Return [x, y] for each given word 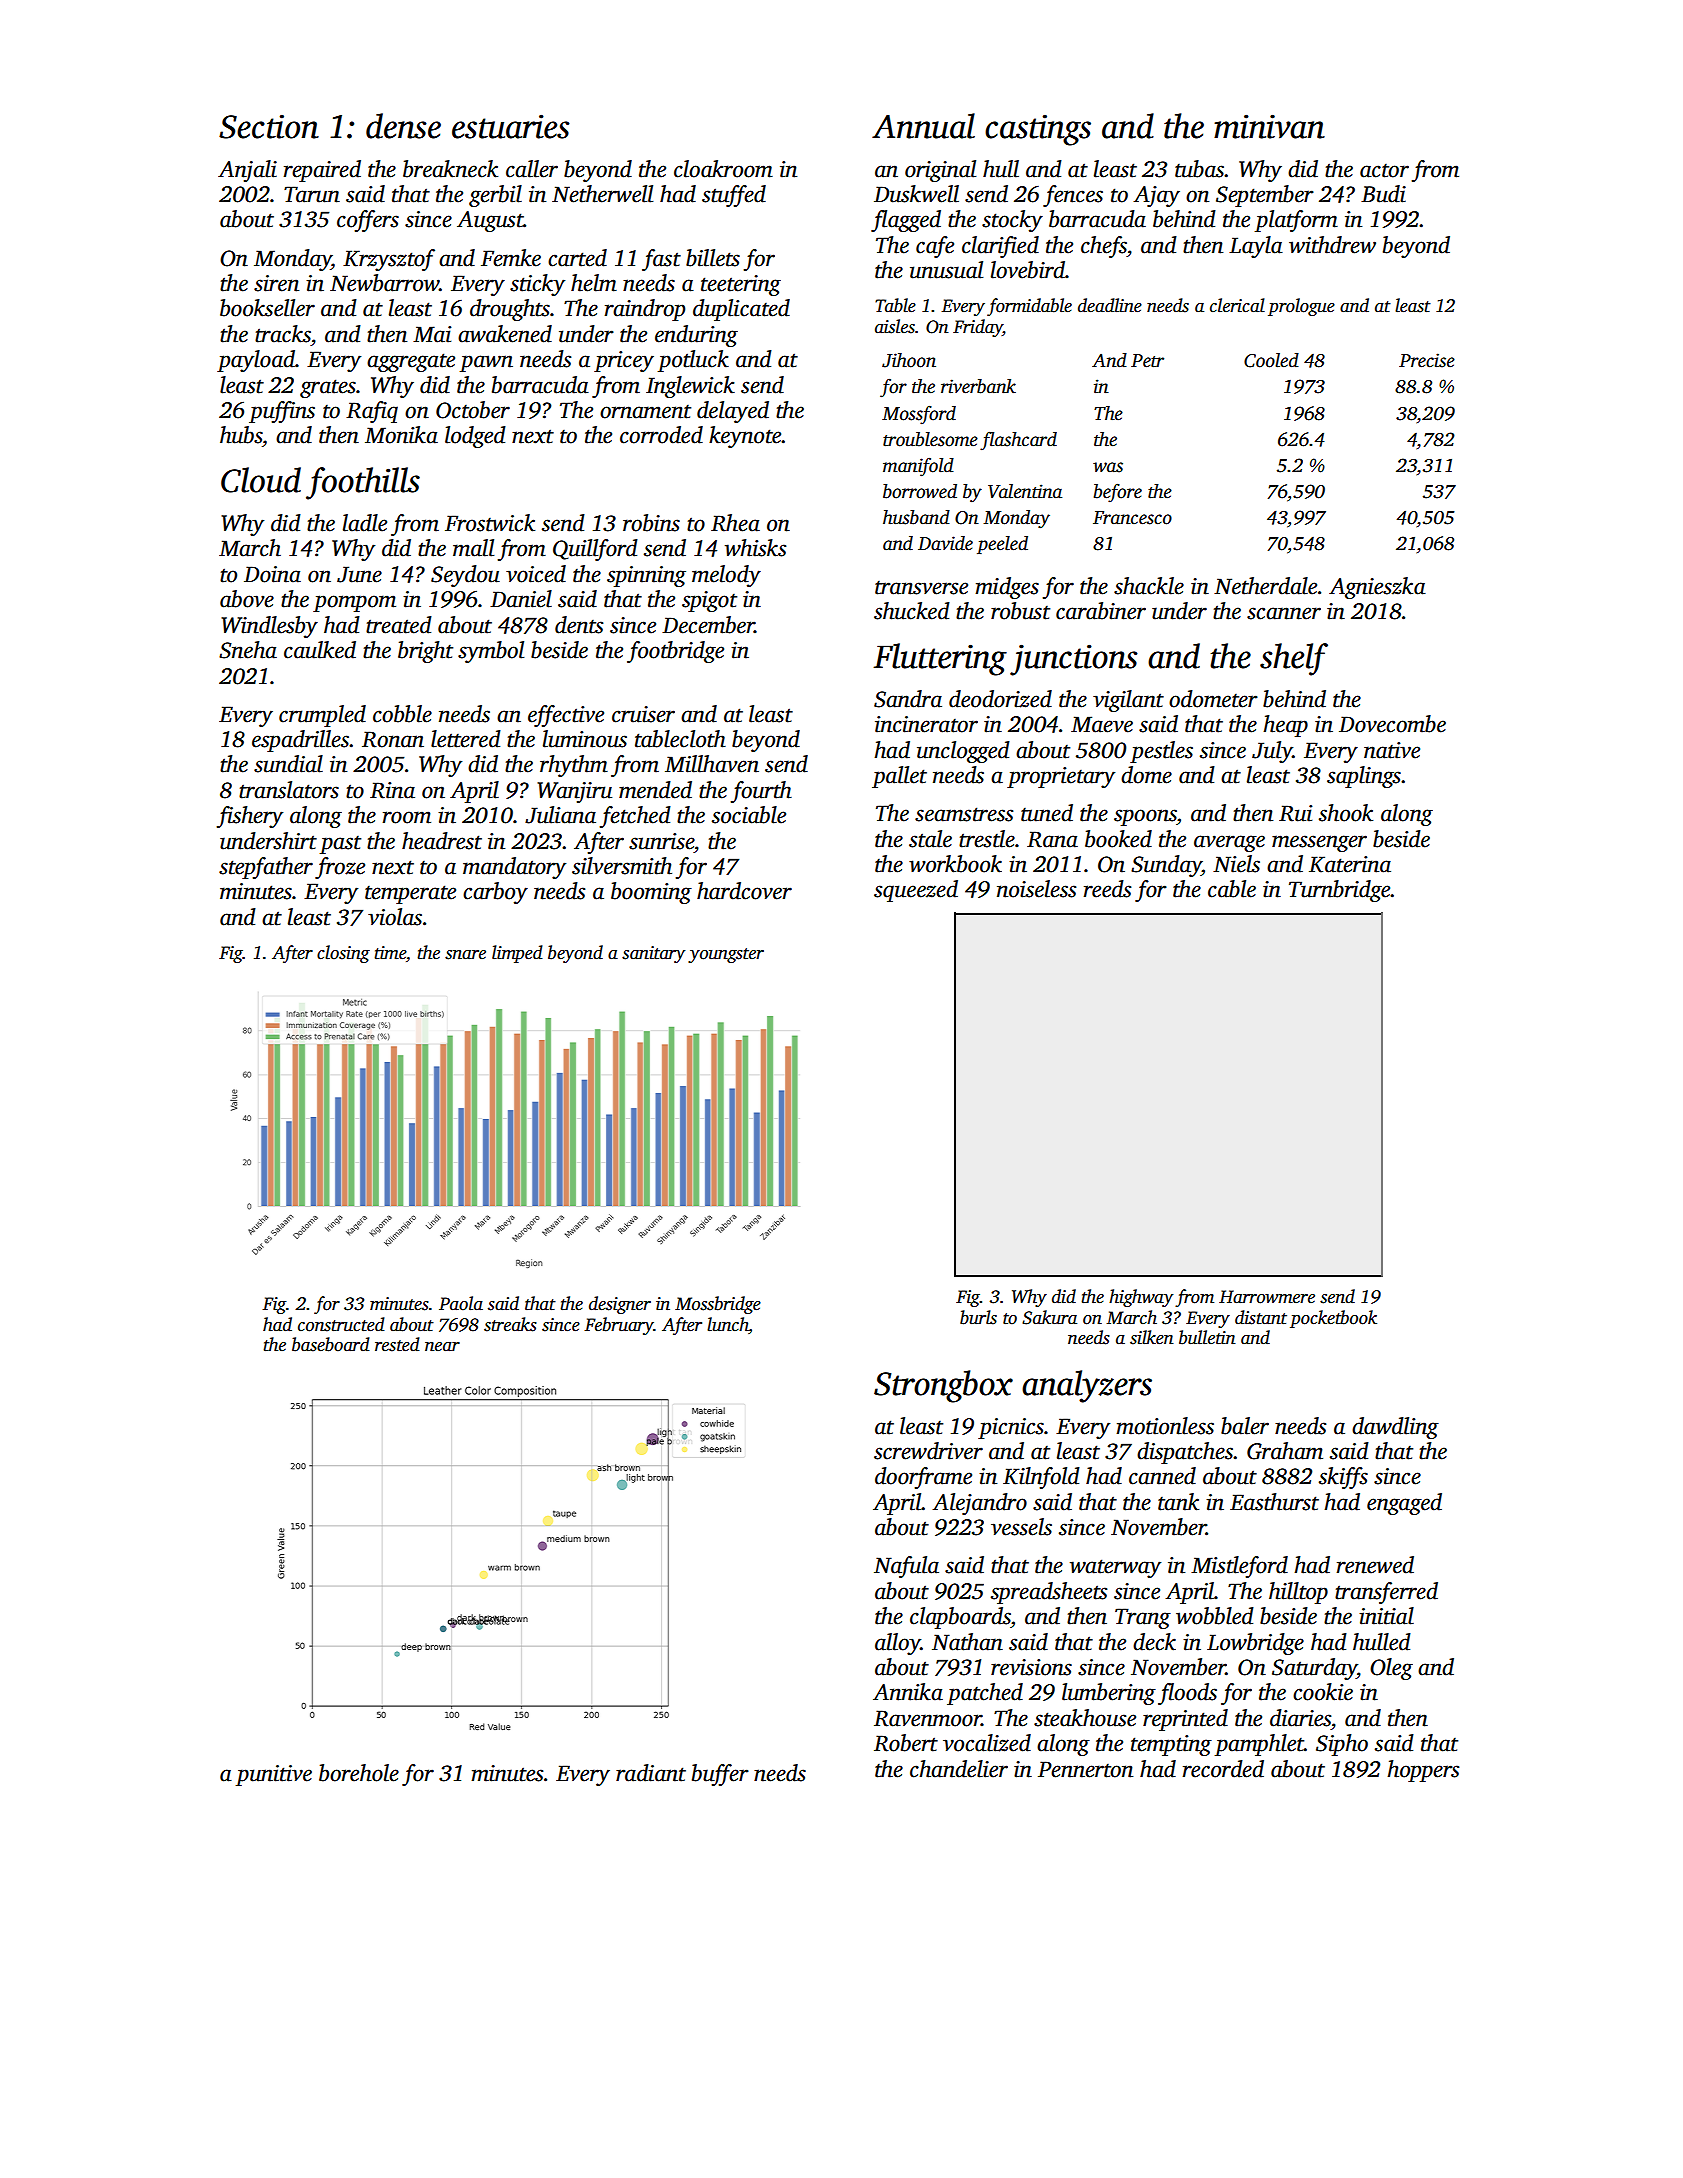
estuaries [511, 126]
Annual [923, 126]
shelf [1294, 659]
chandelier [959, 1769]
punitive [274, 1775]
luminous [585, 739]
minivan [1269, 126]
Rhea [735, 523]
